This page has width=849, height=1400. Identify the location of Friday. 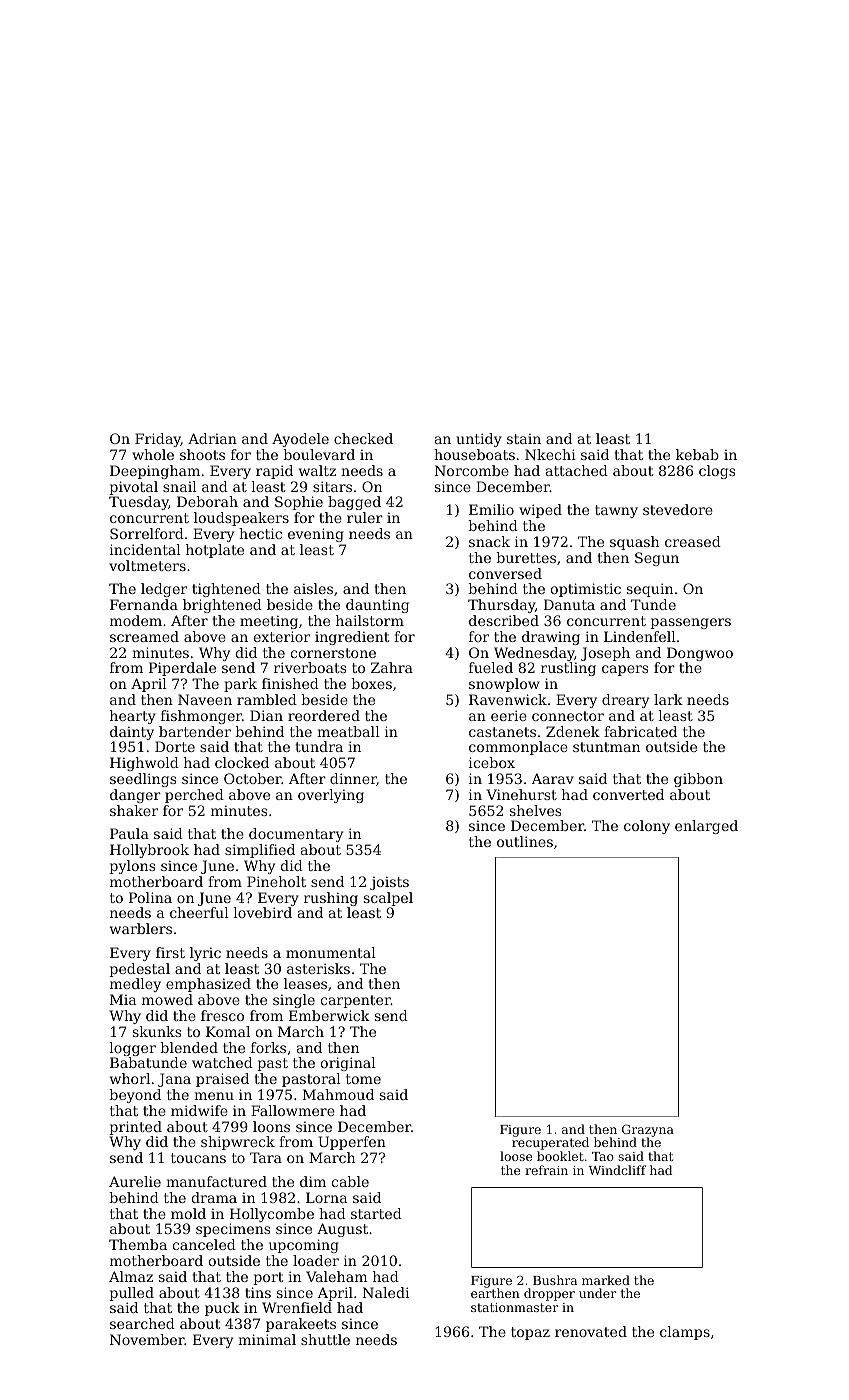
(158, 440).
